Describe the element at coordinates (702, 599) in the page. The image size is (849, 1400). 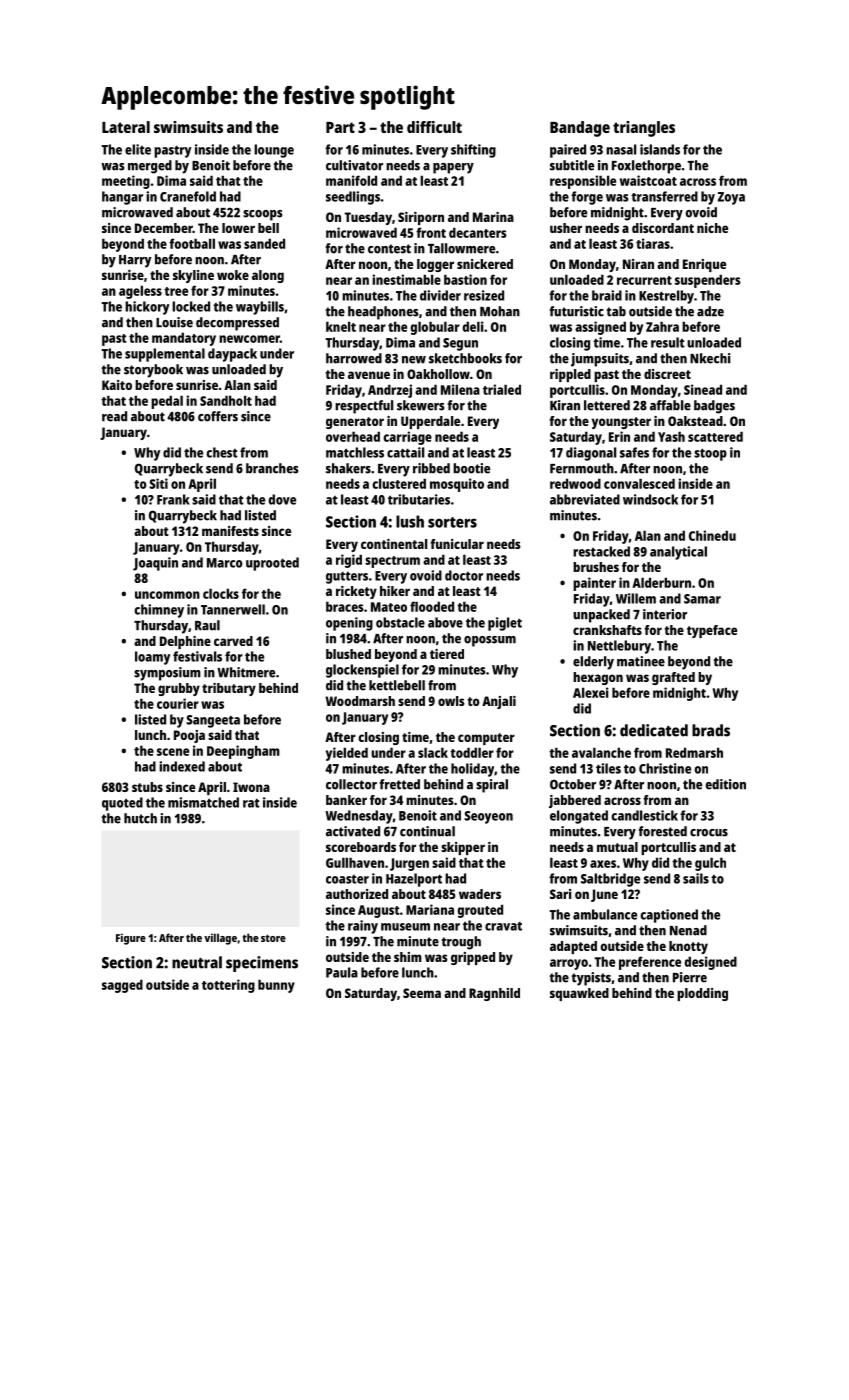
I see `Samar` at that location.
